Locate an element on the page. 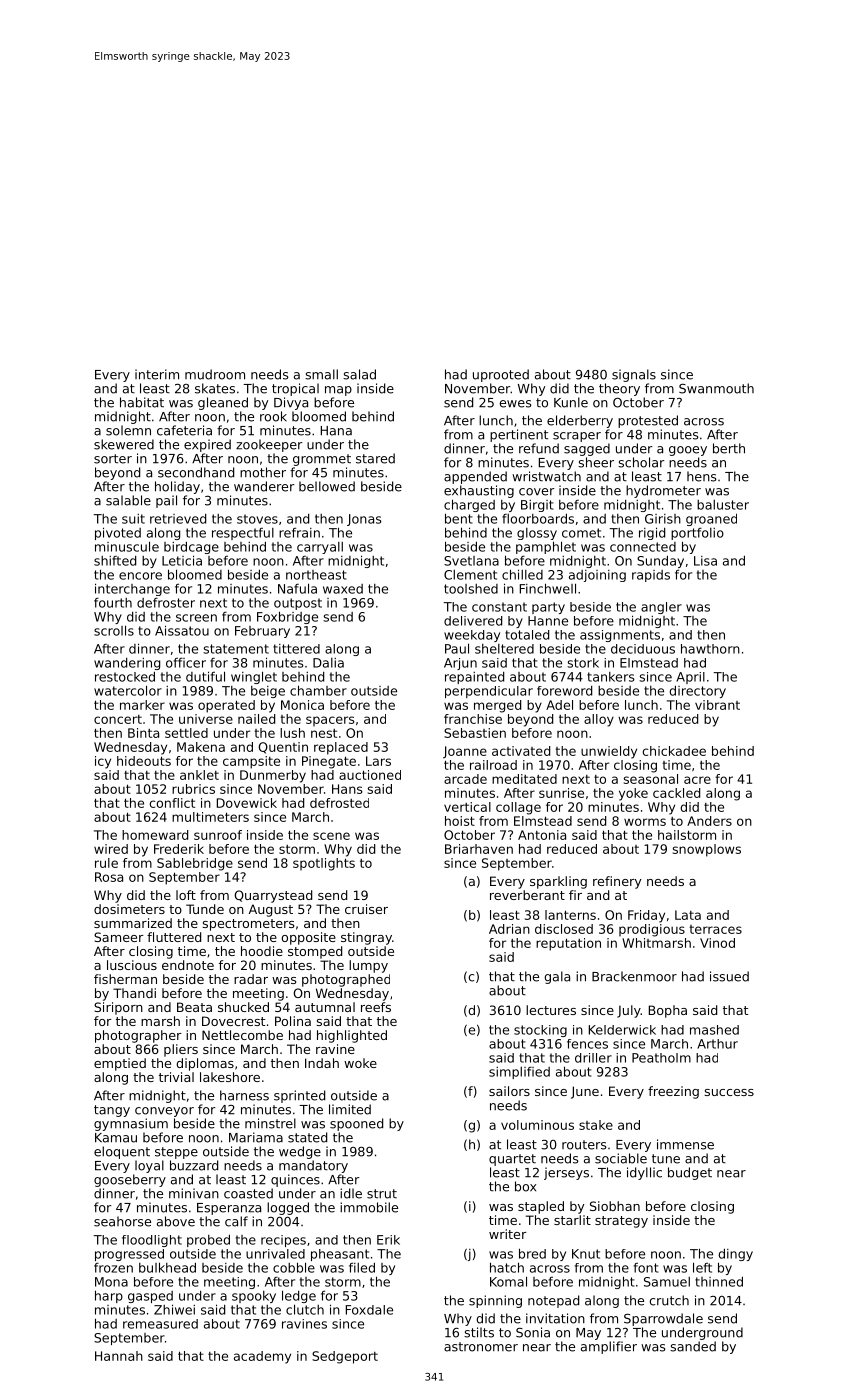 The height and width of the page is (1400, 849). Hannah is located at coordinates (119, 1356).
